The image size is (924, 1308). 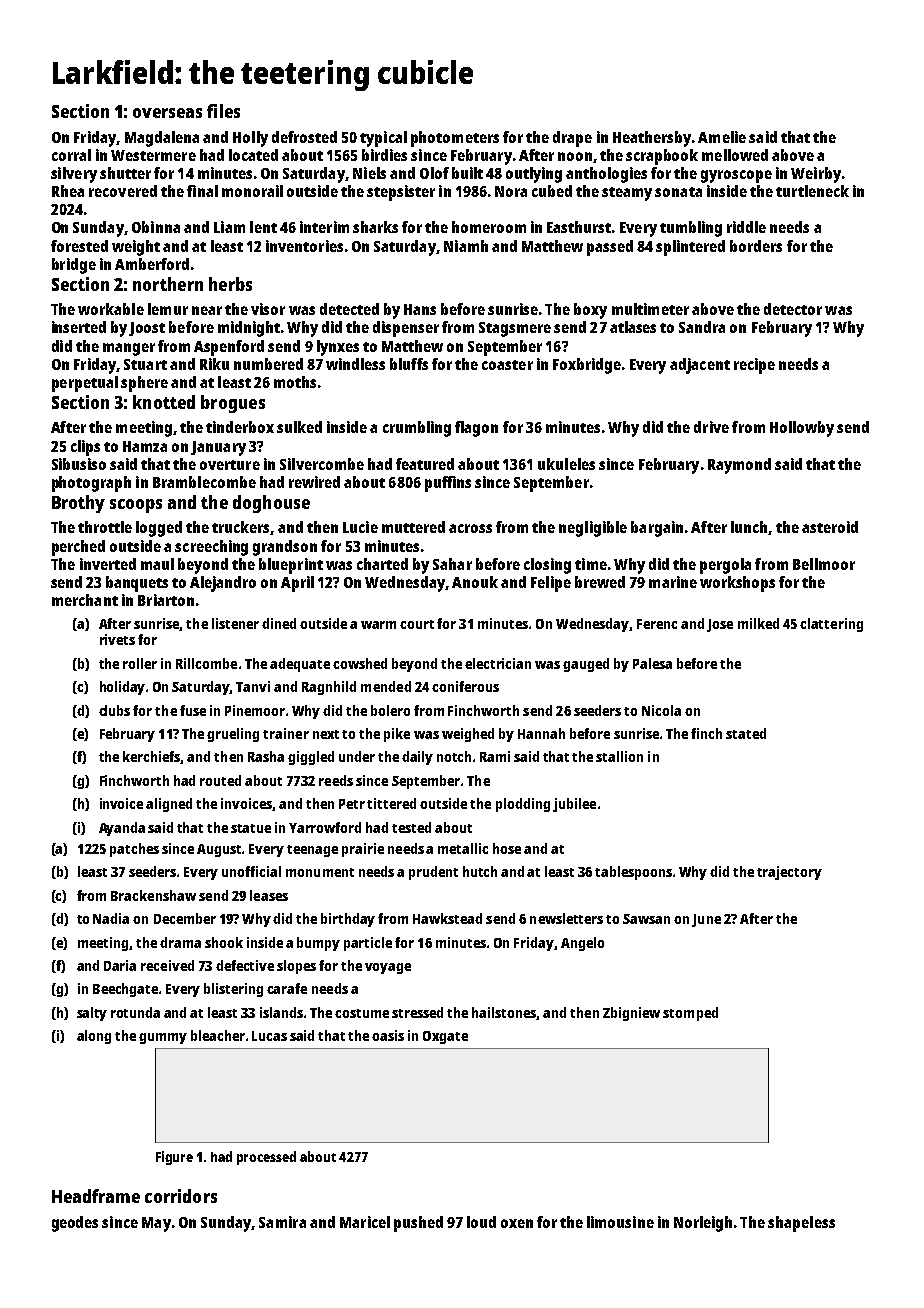 What do you see at coordinates (498, 663) in the image?
I see `electrician` at bounding box center [498, 663].
